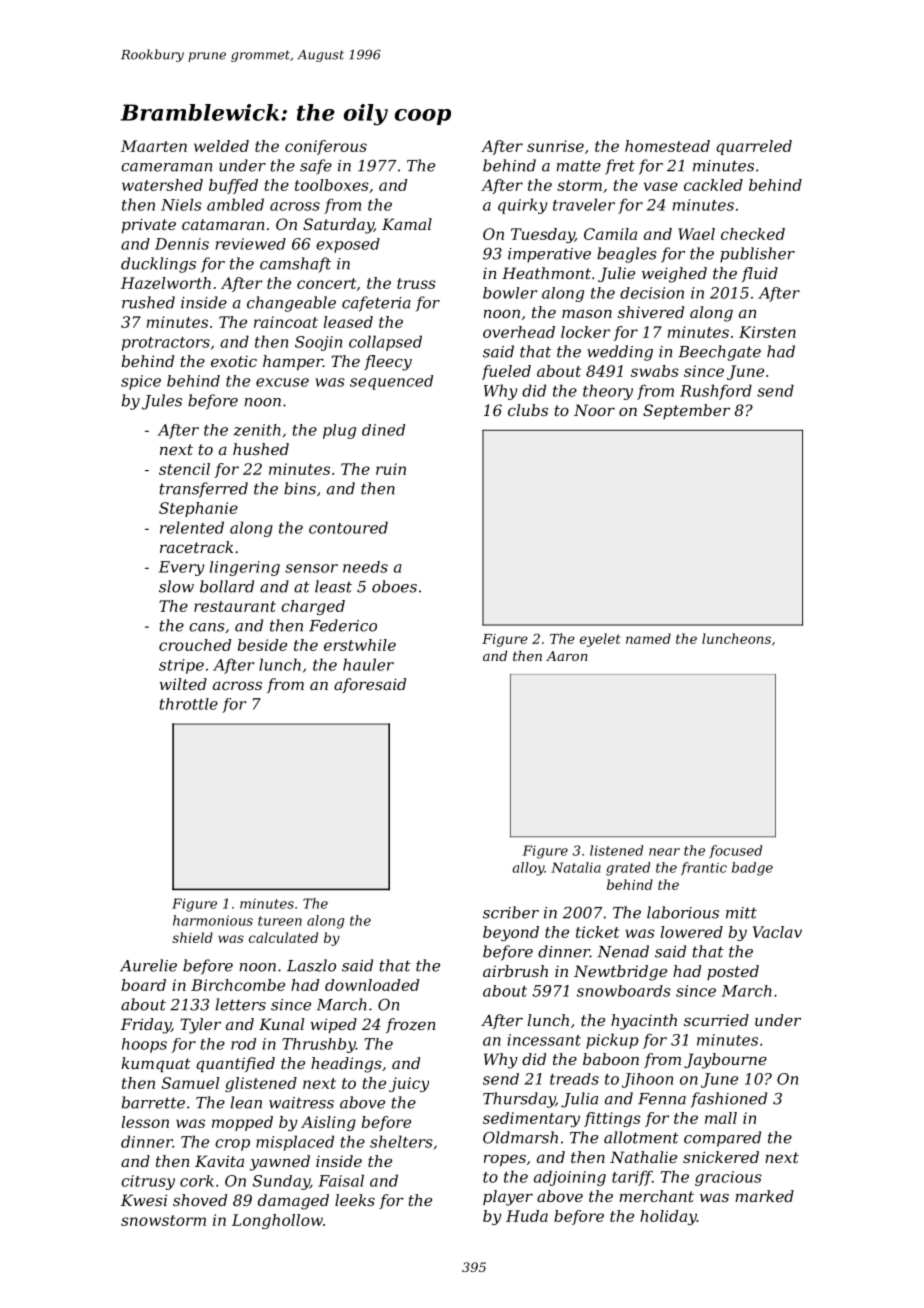 This page has width=924, height=1308. Describe the element at coordinates (277, 1221) in the page. I see `Longhollow` at that location.
